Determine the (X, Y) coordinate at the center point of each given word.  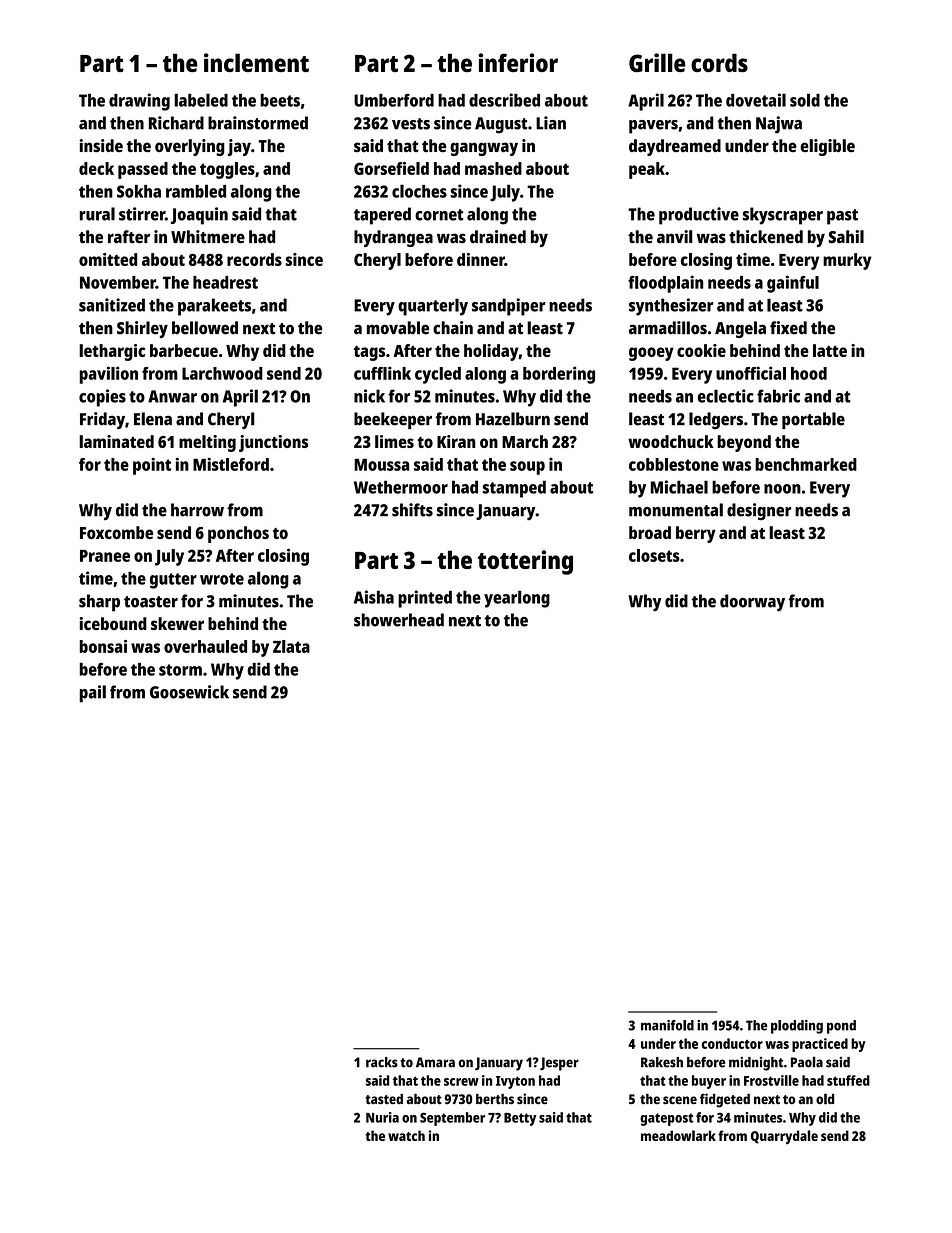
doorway (752, 603)
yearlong (517, 599)
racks (382, 1062)
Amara (435, 1062)
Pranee (105, 556)
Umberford (394, 100)
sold (805, 100)
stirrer (142, 214)
